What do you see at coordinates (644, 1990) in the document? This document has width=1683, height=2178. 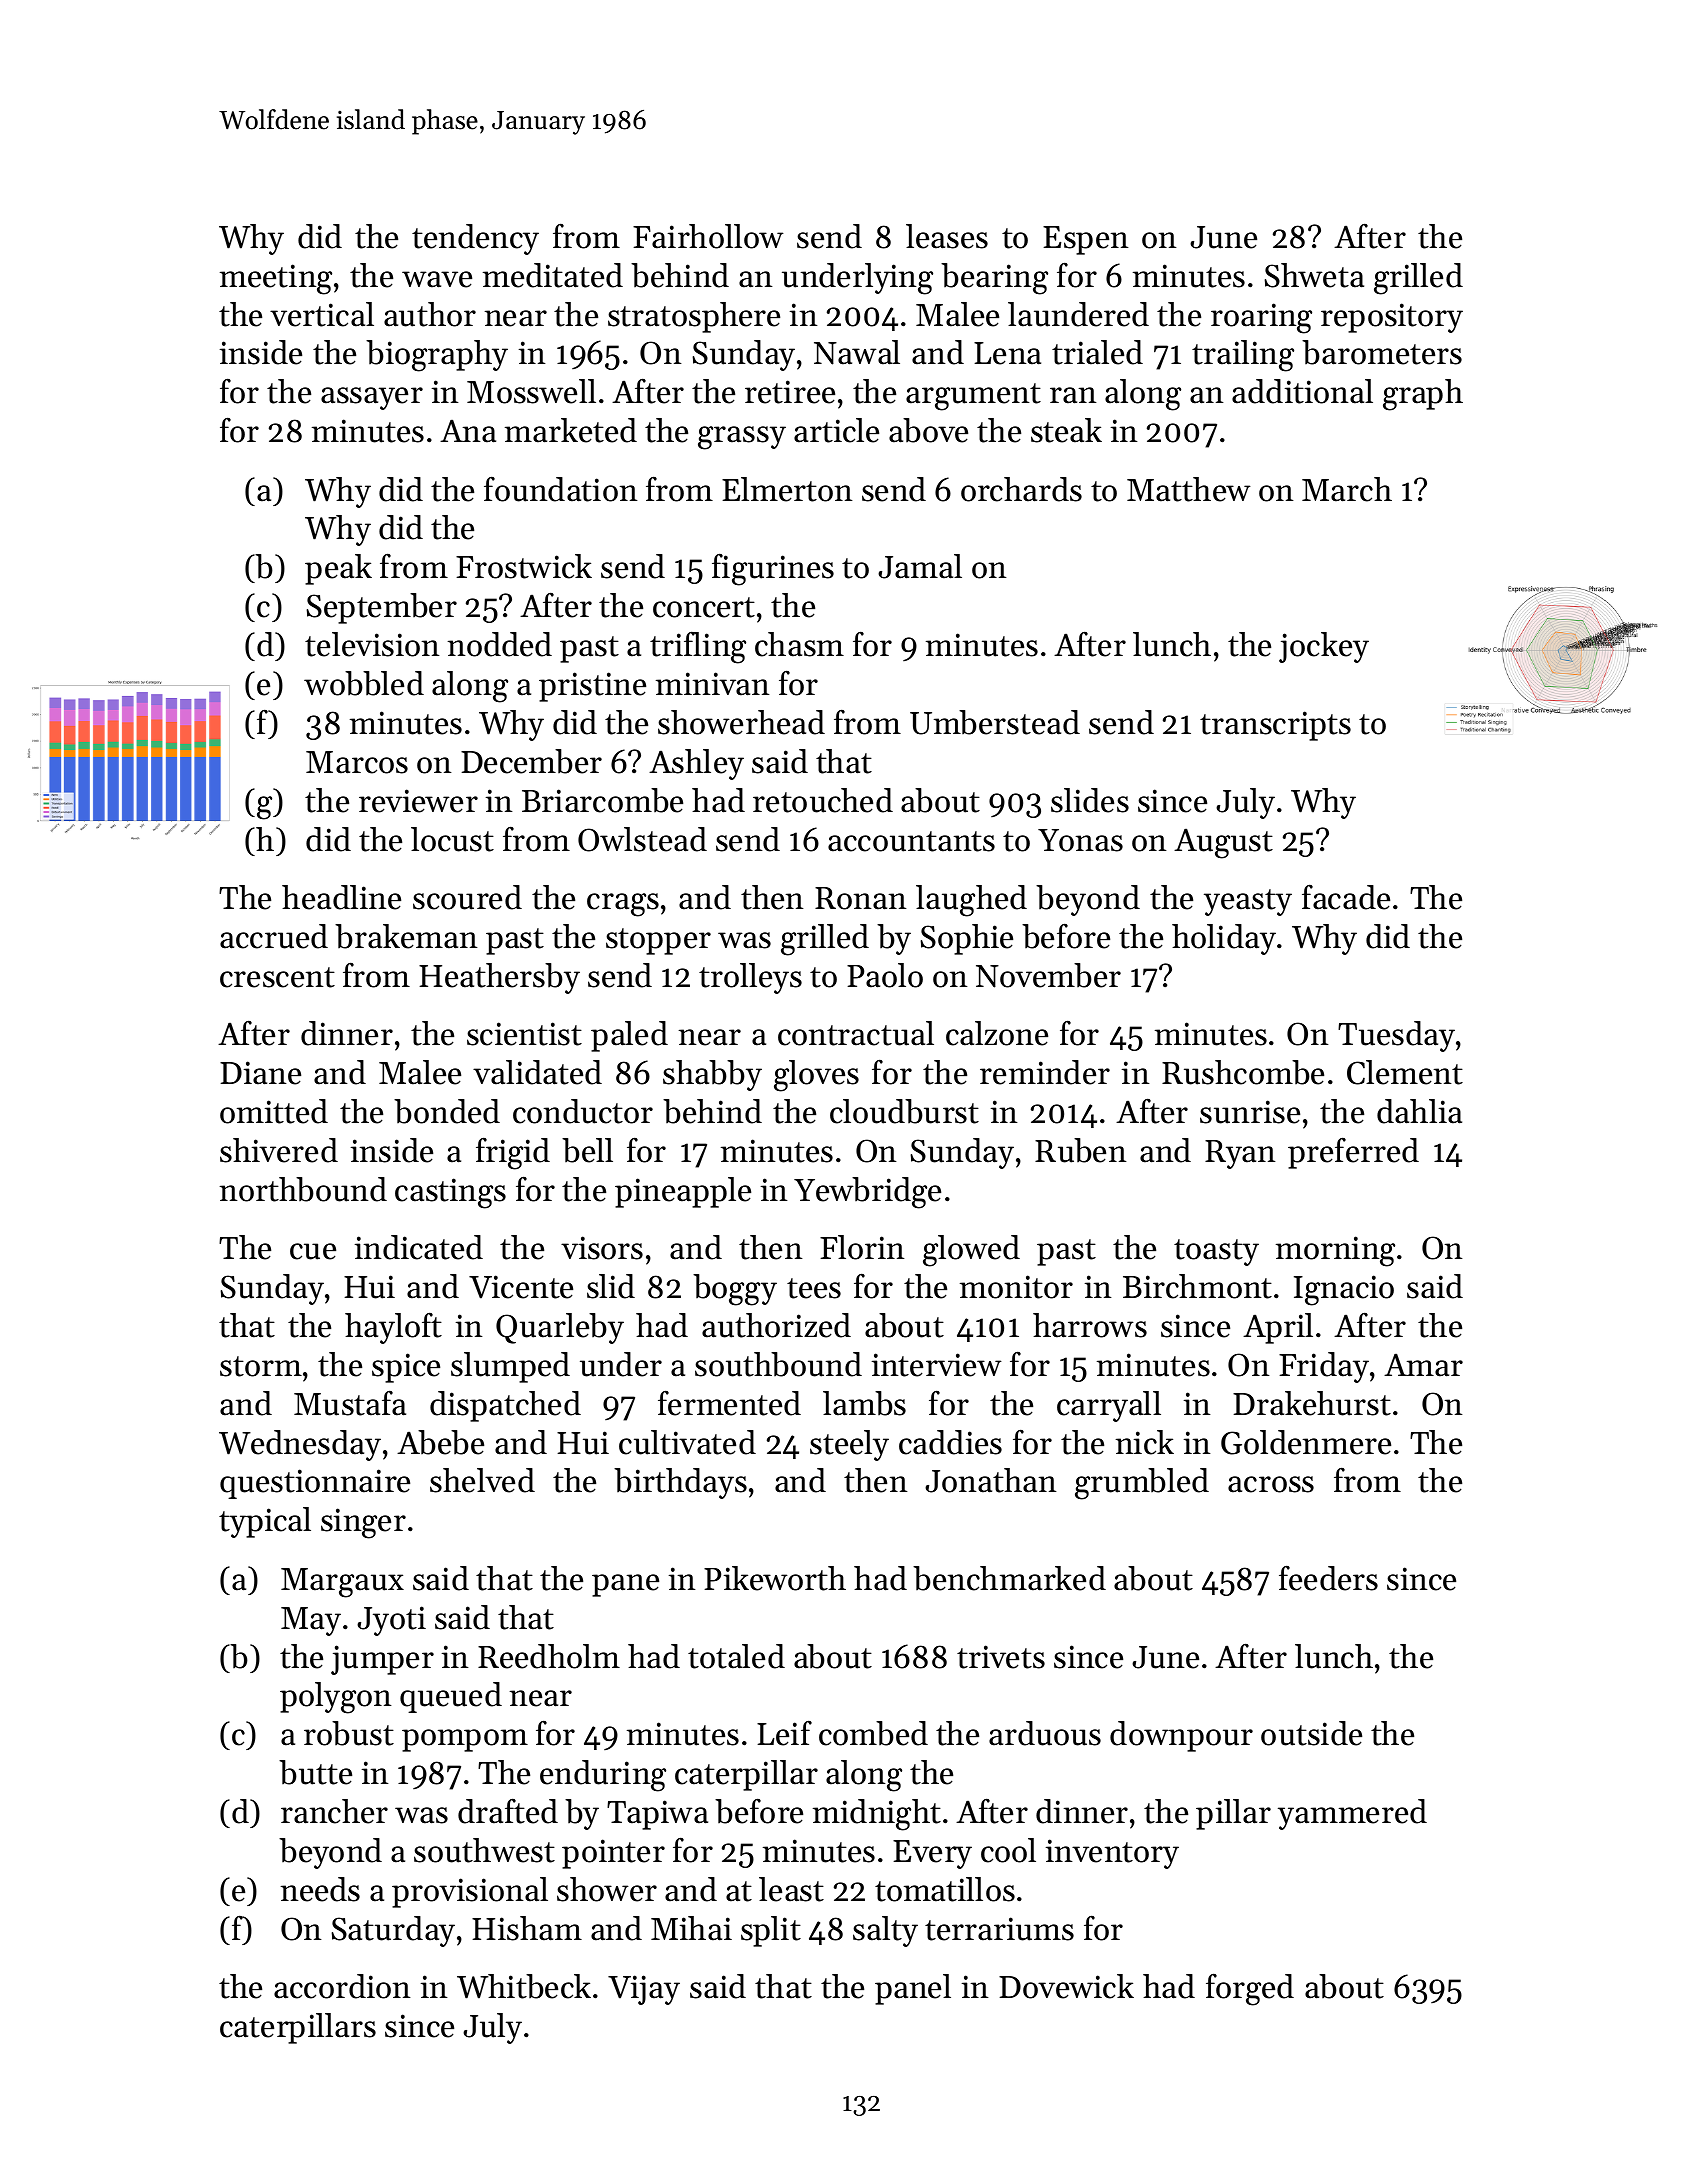 I see `Vijay` at bounding box center [644, 1990].
